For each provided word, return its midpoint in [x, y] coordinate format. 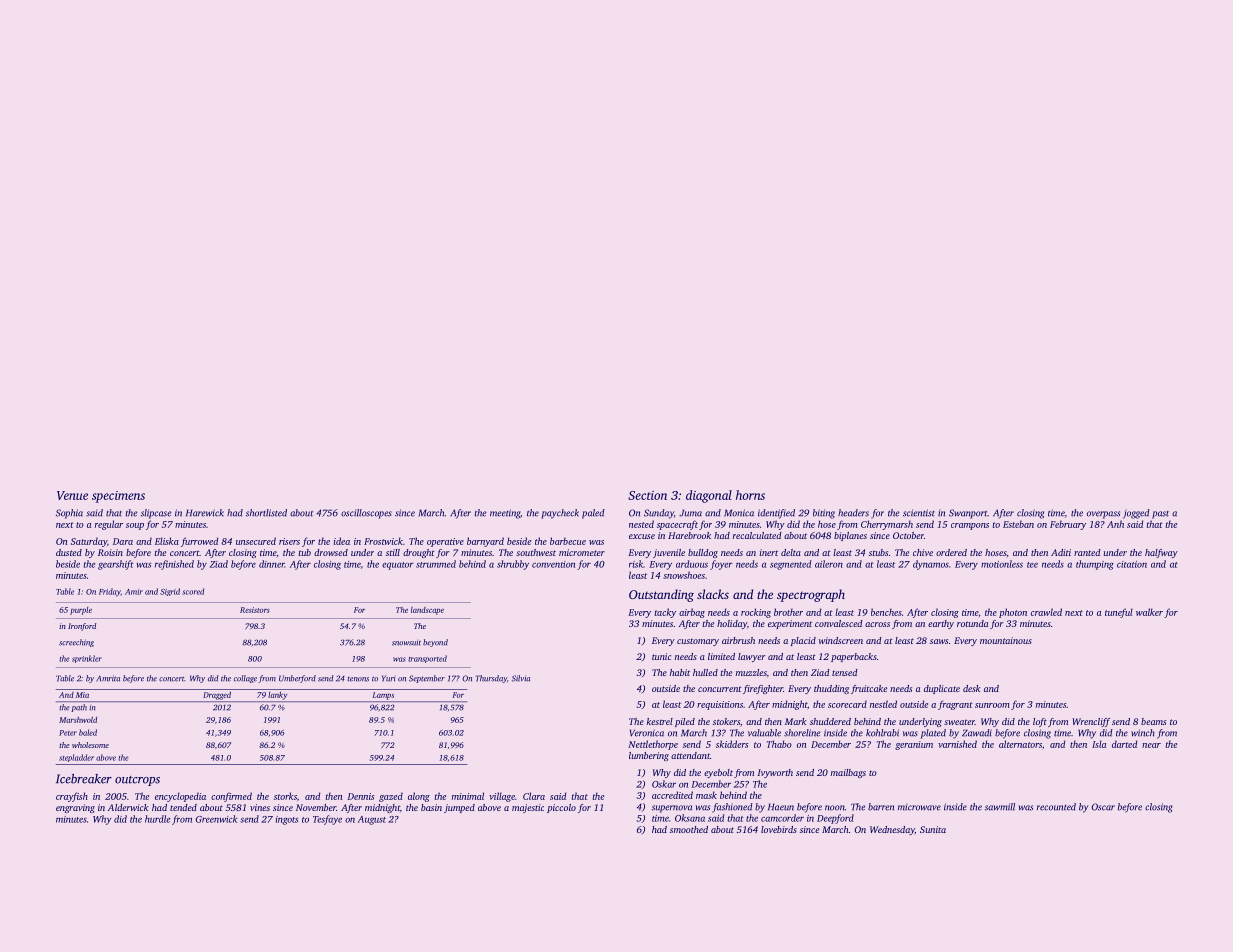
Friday [110, 592]
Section [647, 495]
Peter [68, 733]
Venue [72, 495]
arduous [692, 564]
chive [923, 552]
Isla [1099, 744]
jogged [1136, 514]
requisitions [720, 705]
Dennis [361, 796]
